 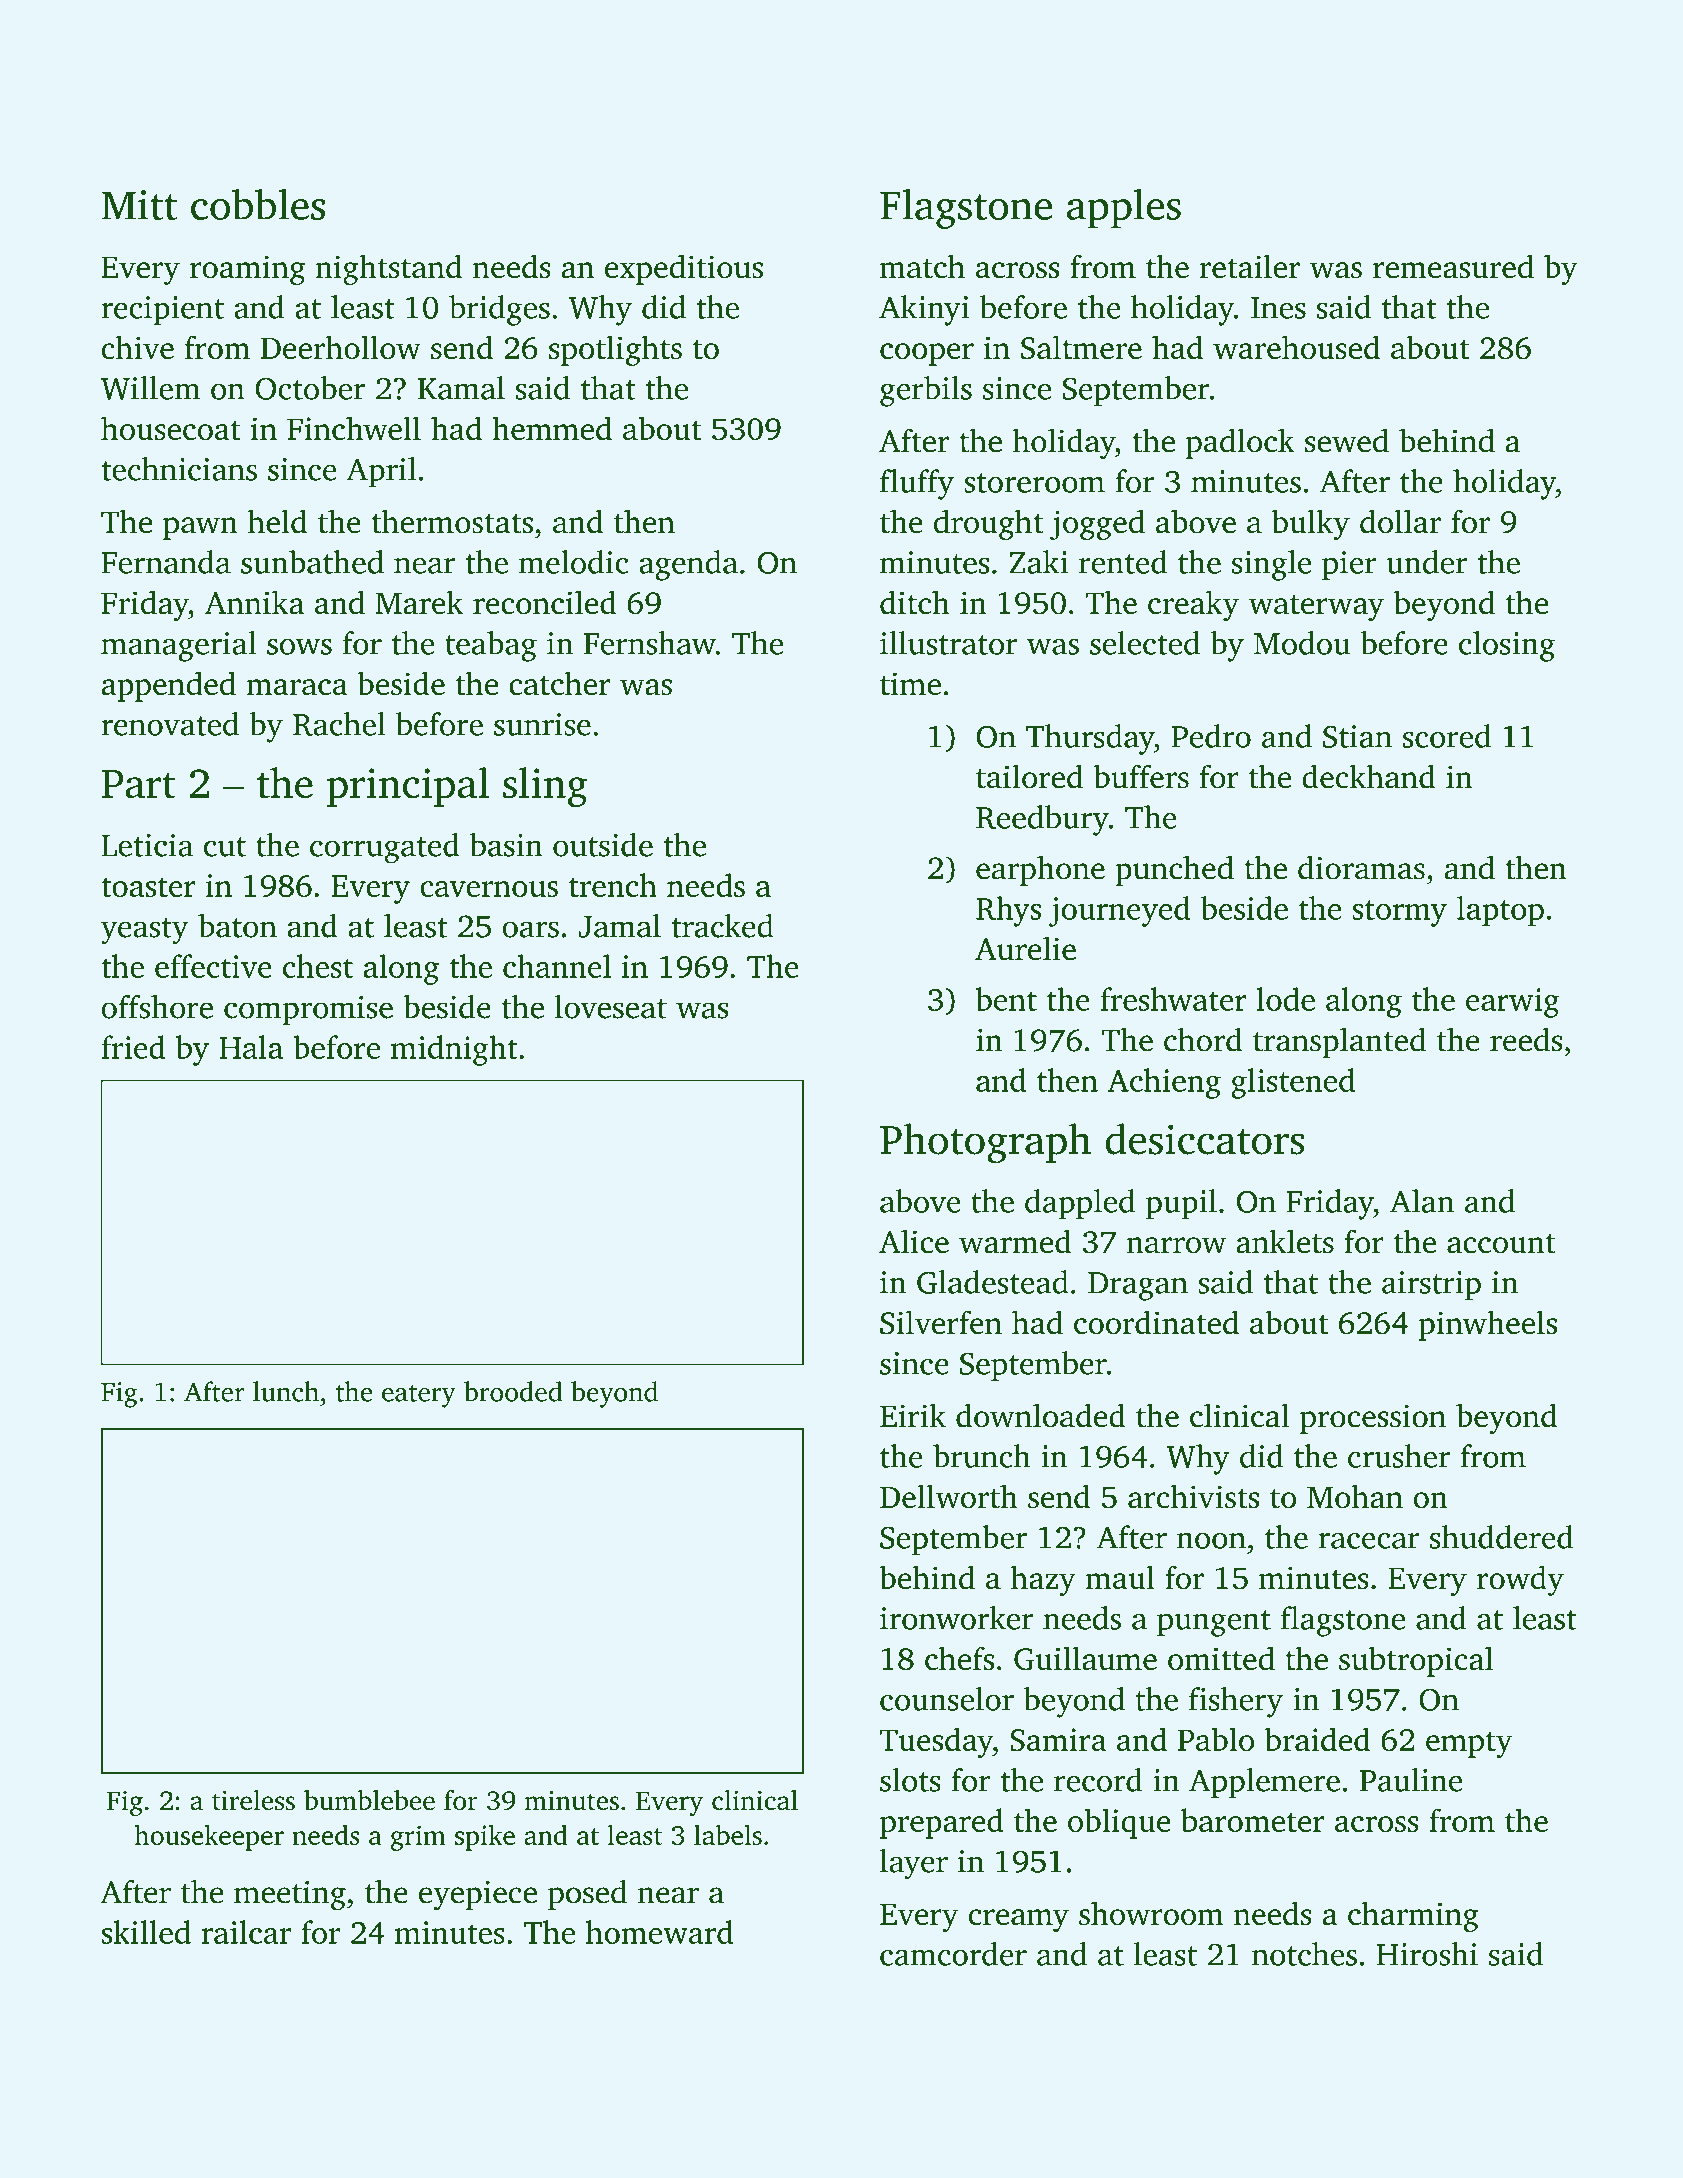 What do you see at coordinates (246, 1932) in the screenshot?
I see `railcar` at bounding box center [246, 1932].
